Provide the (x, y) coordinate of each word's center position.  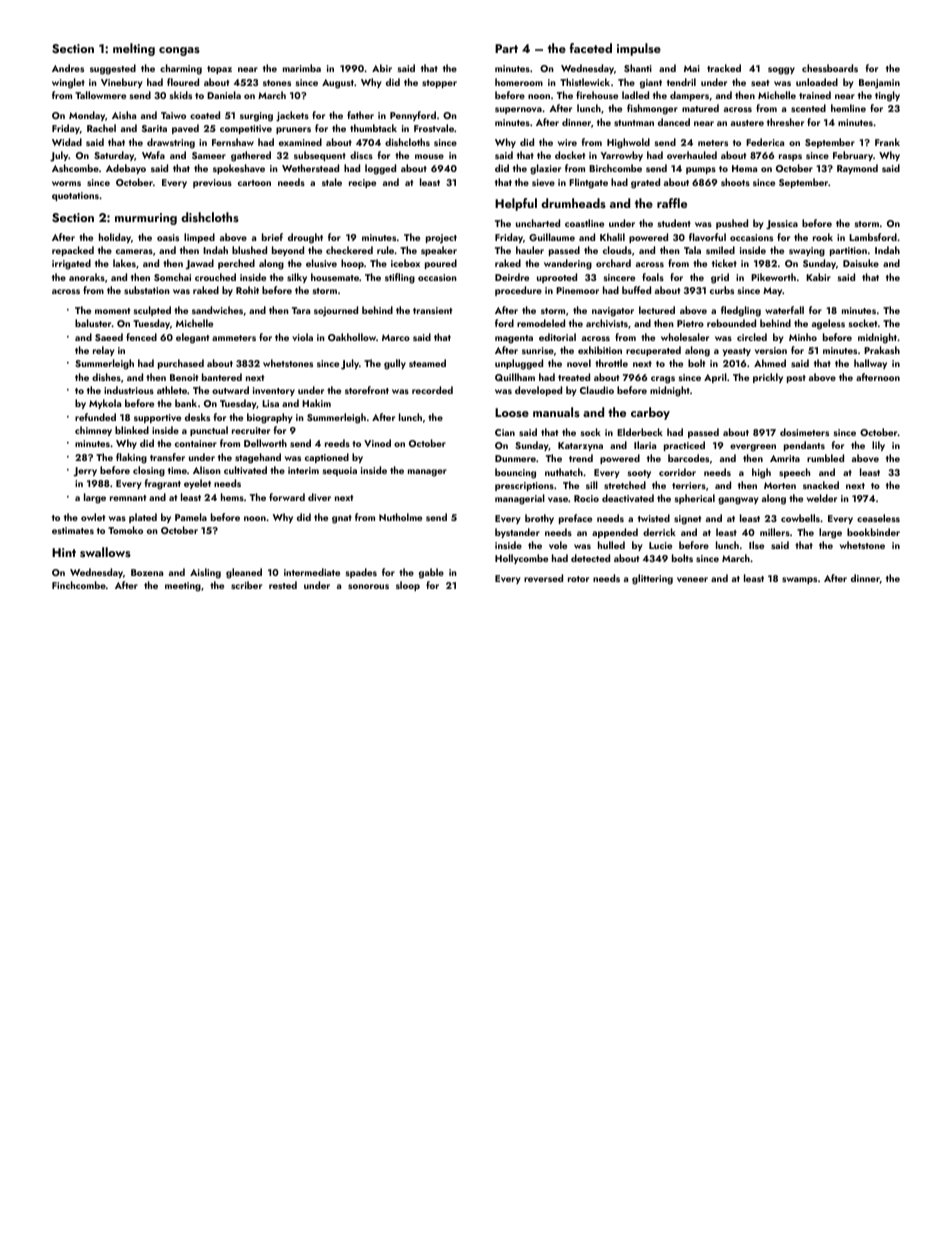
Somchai (172, 277)
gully (395, 364)
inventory (274, 391)
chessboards (830, 68)
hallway (870, 364)
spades (361, 573)
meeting (183, 587)
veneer (692, 579)
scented (808, 108)
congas (179, 51)
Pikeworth (773, 277)
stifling (400, 278)
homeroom (519, 82)
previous (212, 183)
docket (570, 155)
